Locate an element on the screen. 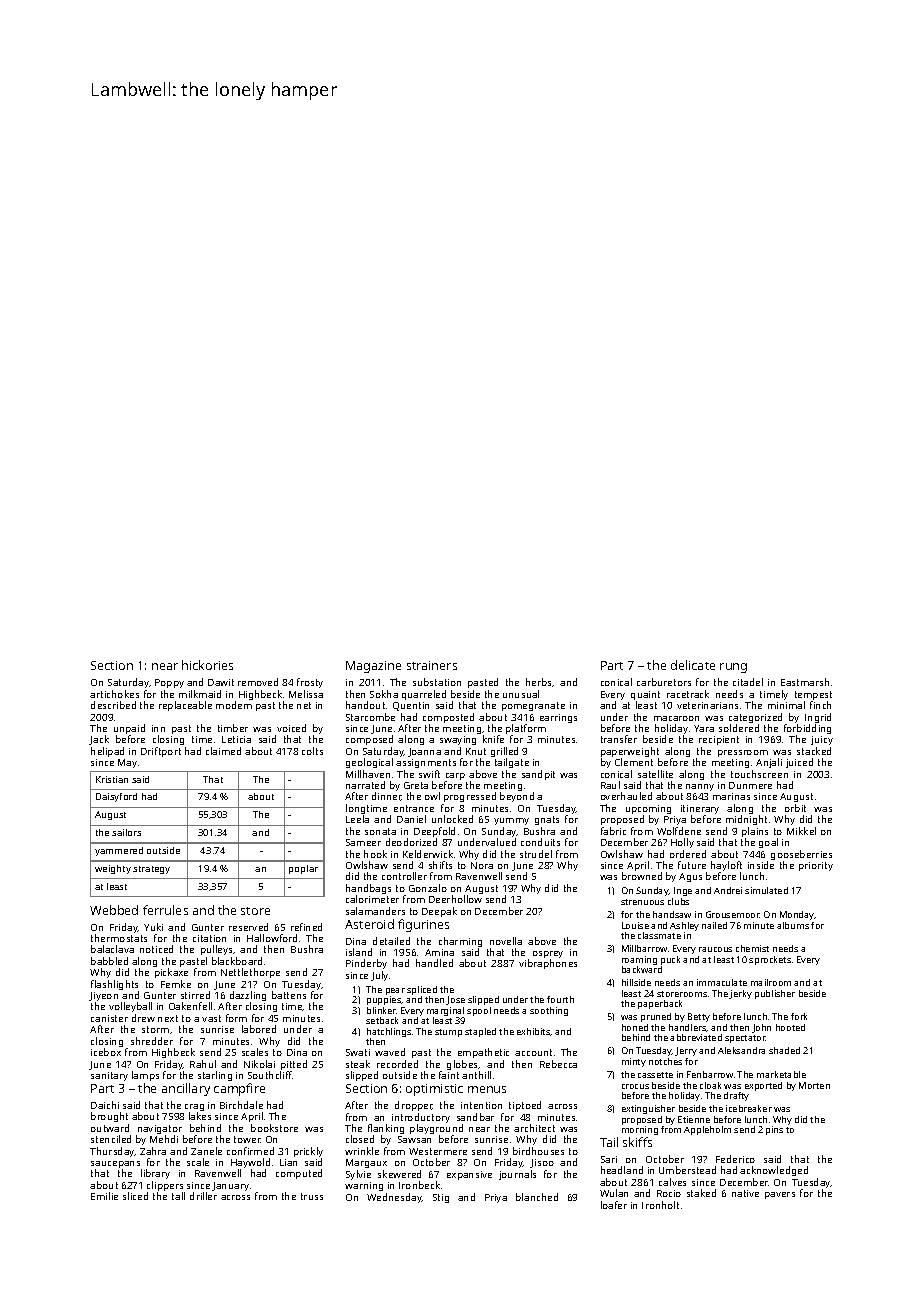 This screenshot has height=1308, width=924. Amina is located at coordinates (439, 952).
